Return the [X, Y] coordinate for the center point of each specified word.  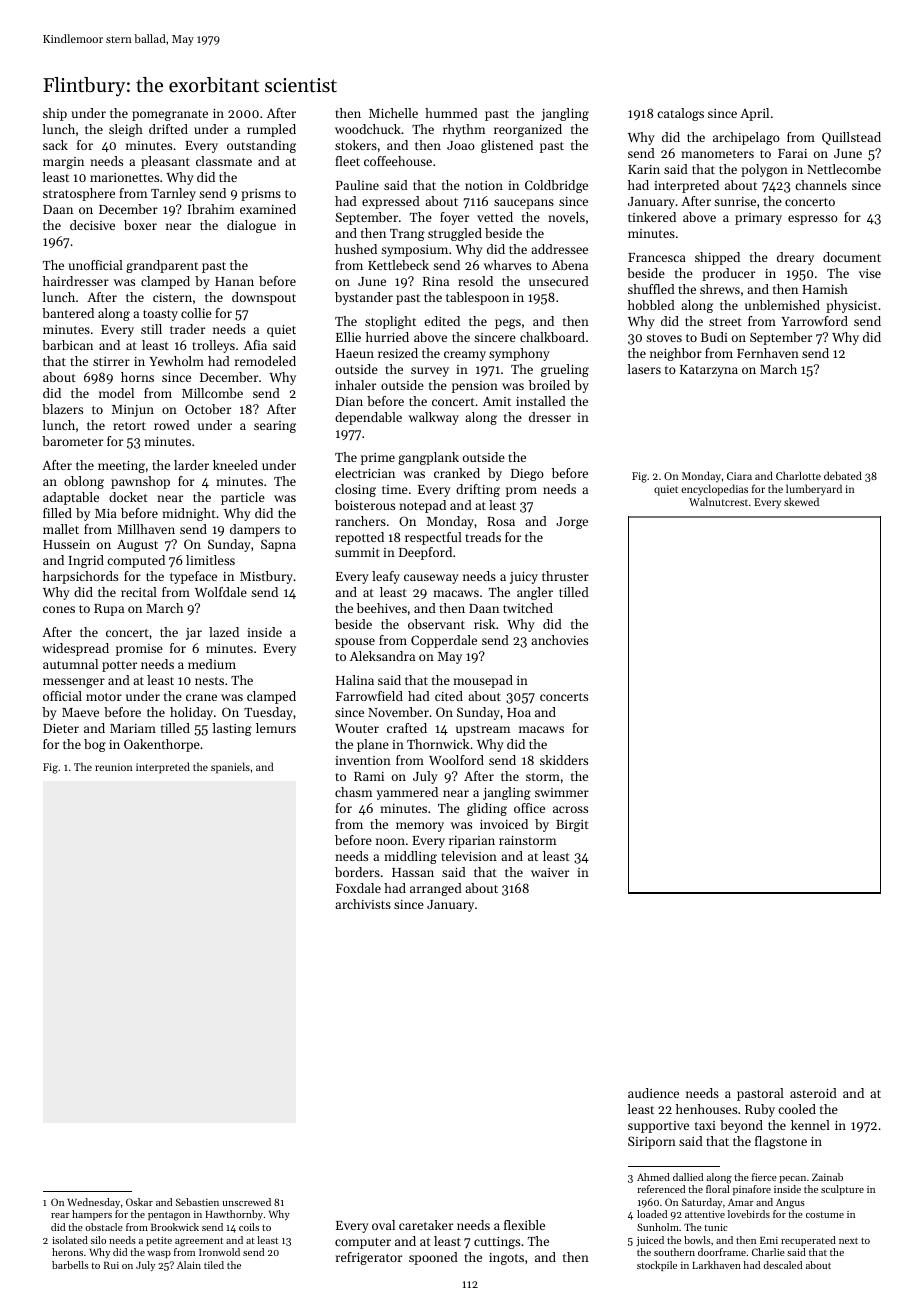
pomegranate [170, 115]
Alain [189, 1265]
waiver [550, 872]
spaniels [230, 768]
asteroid [813, 1093]
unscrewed [246, 1202]
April [754, 114]
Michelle [393, 113]
